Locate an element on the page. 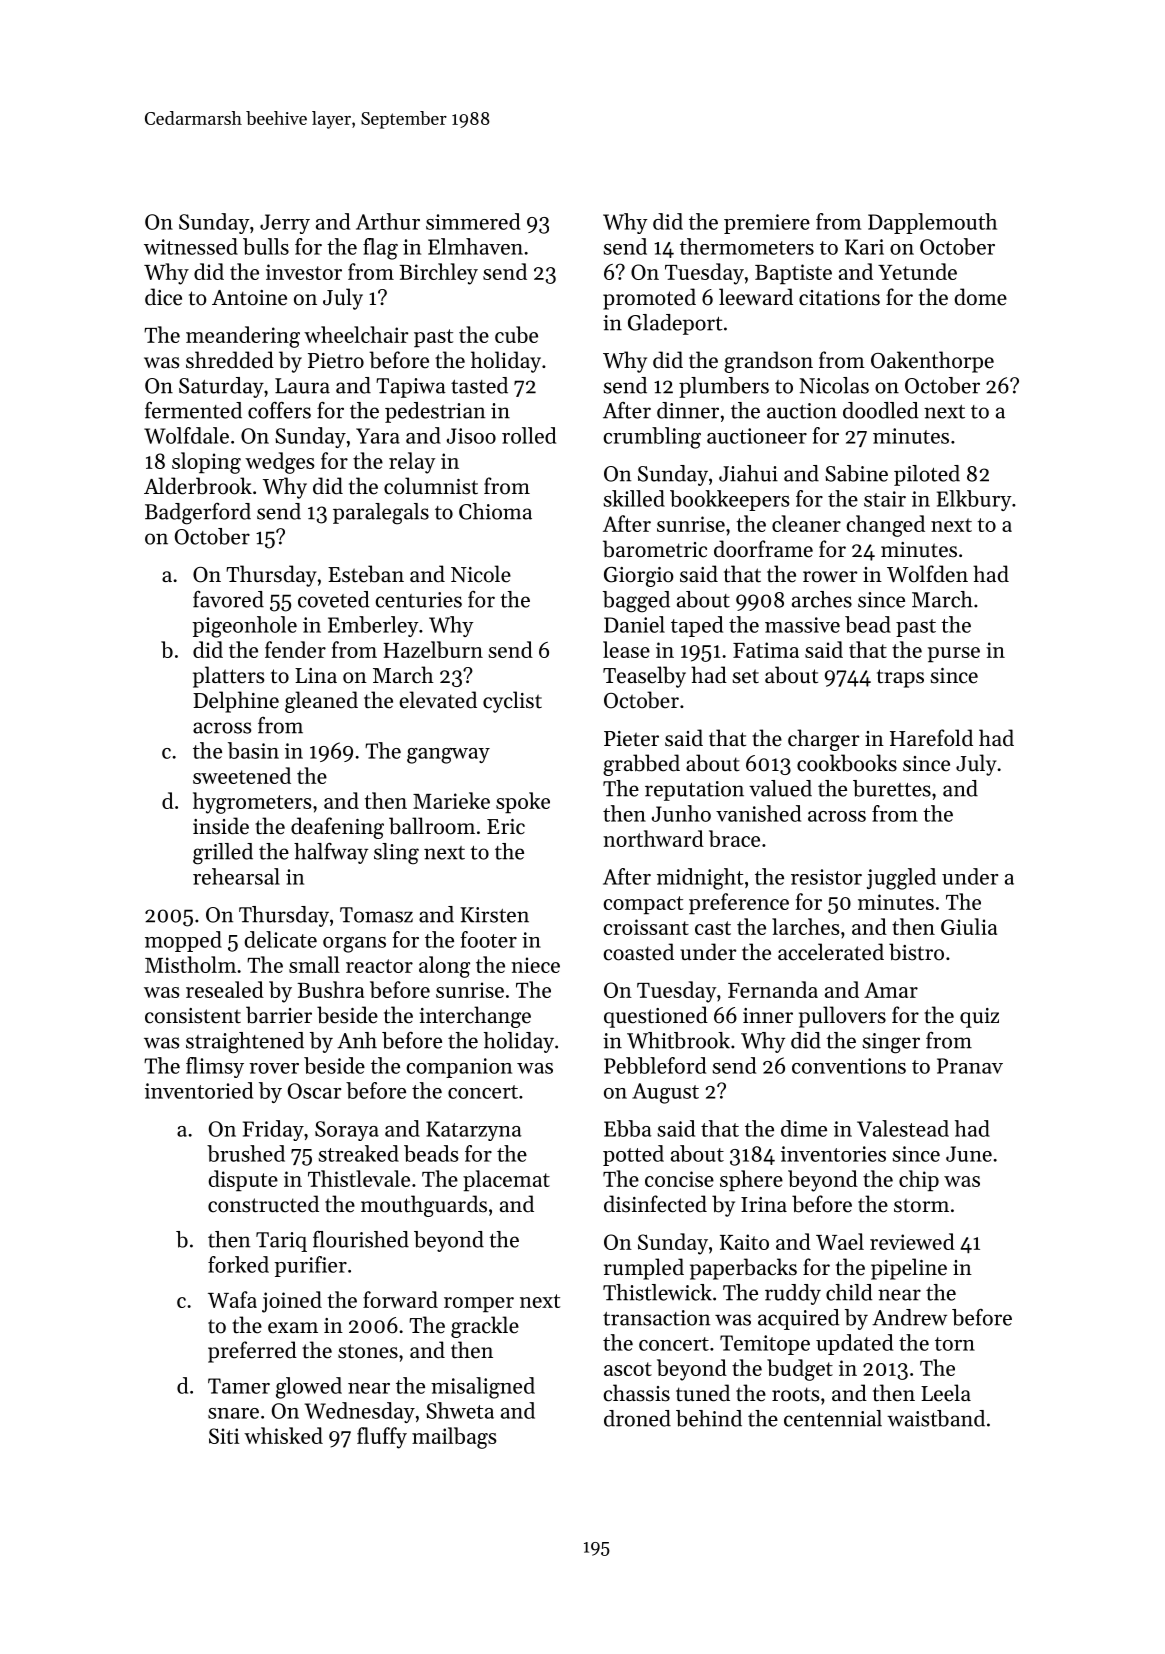 The width and height of the image is (1165, 1654). gleaned is located at coordinates (321, 702).
